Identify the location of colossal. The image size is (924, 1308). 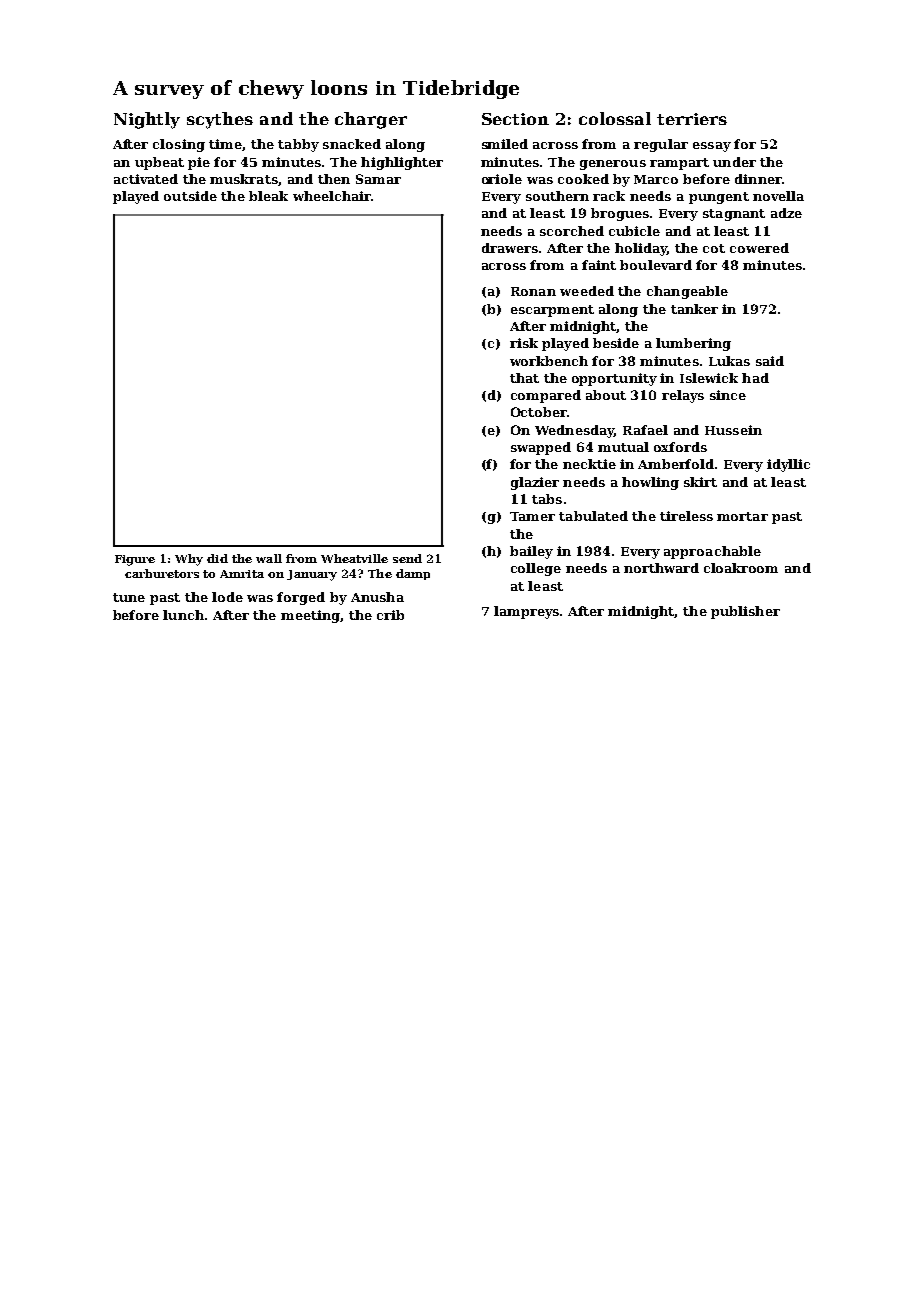
(615, 118).
